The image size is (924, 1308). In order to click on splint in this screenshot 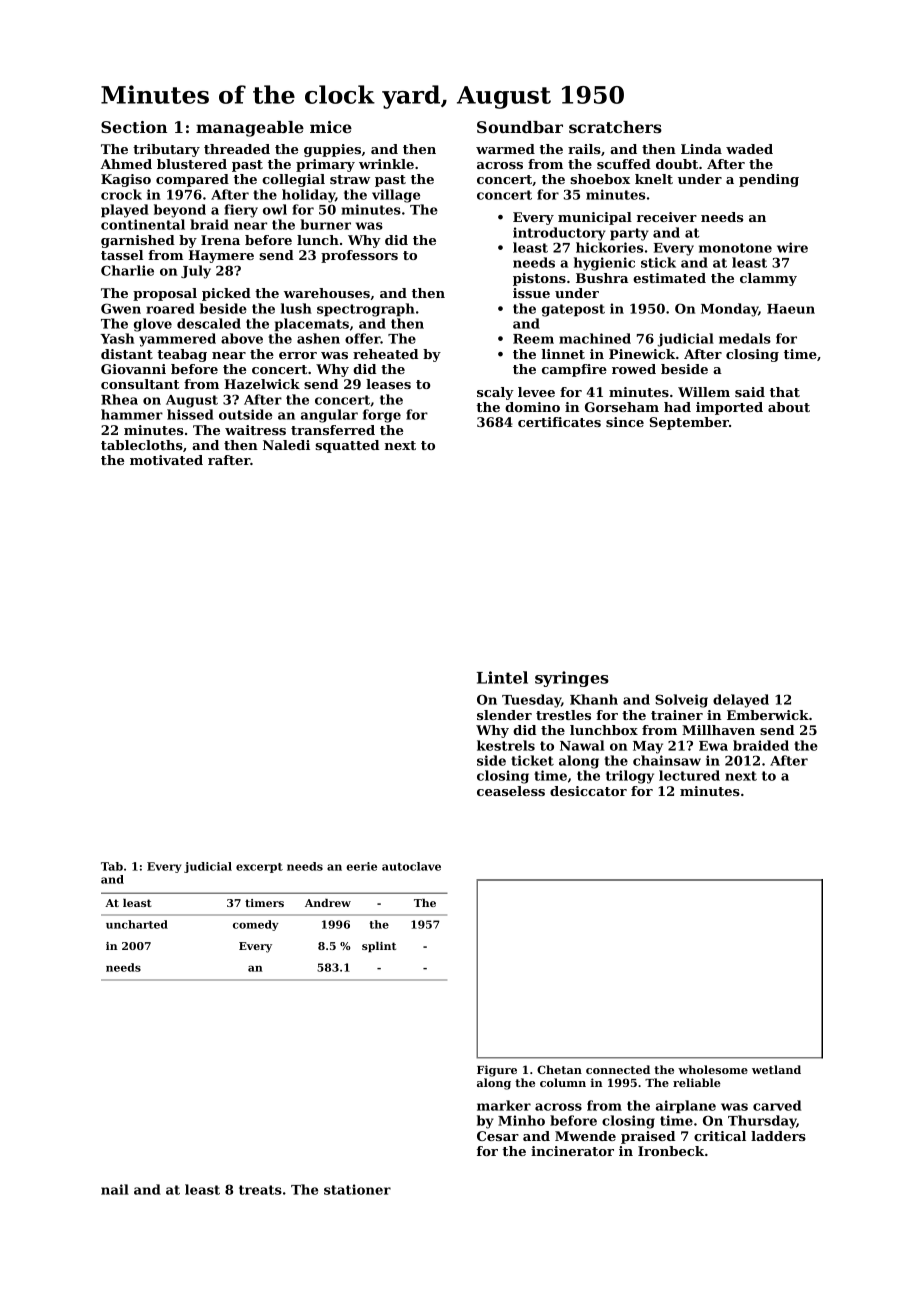, I will do `click(379, 947)`.
